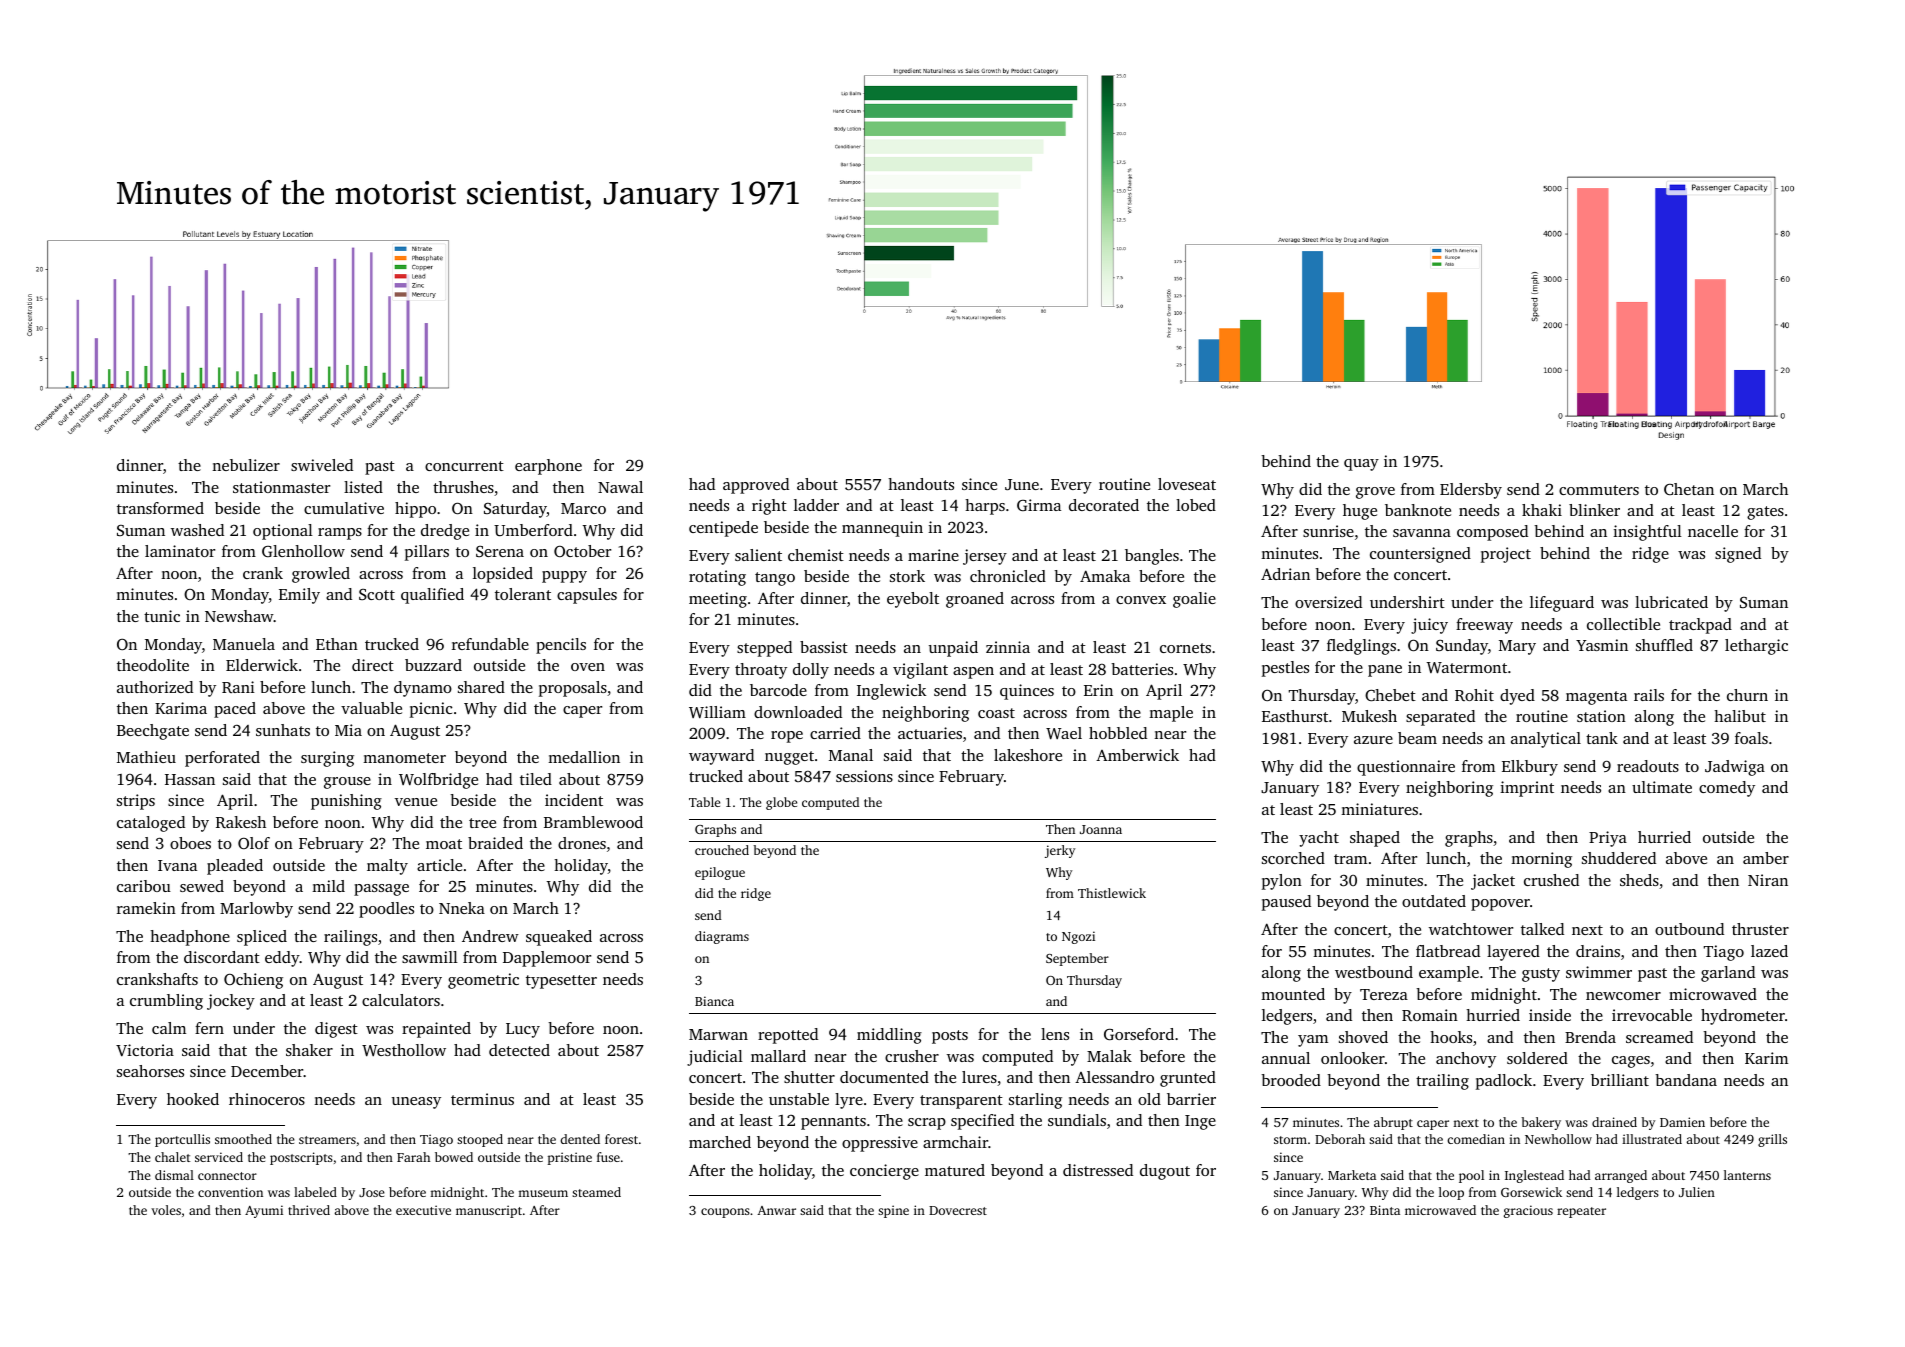  What do you see at coordinates (1471, 491) in the page?
I see `Eldersby` at bounding box center [1471, 491].
